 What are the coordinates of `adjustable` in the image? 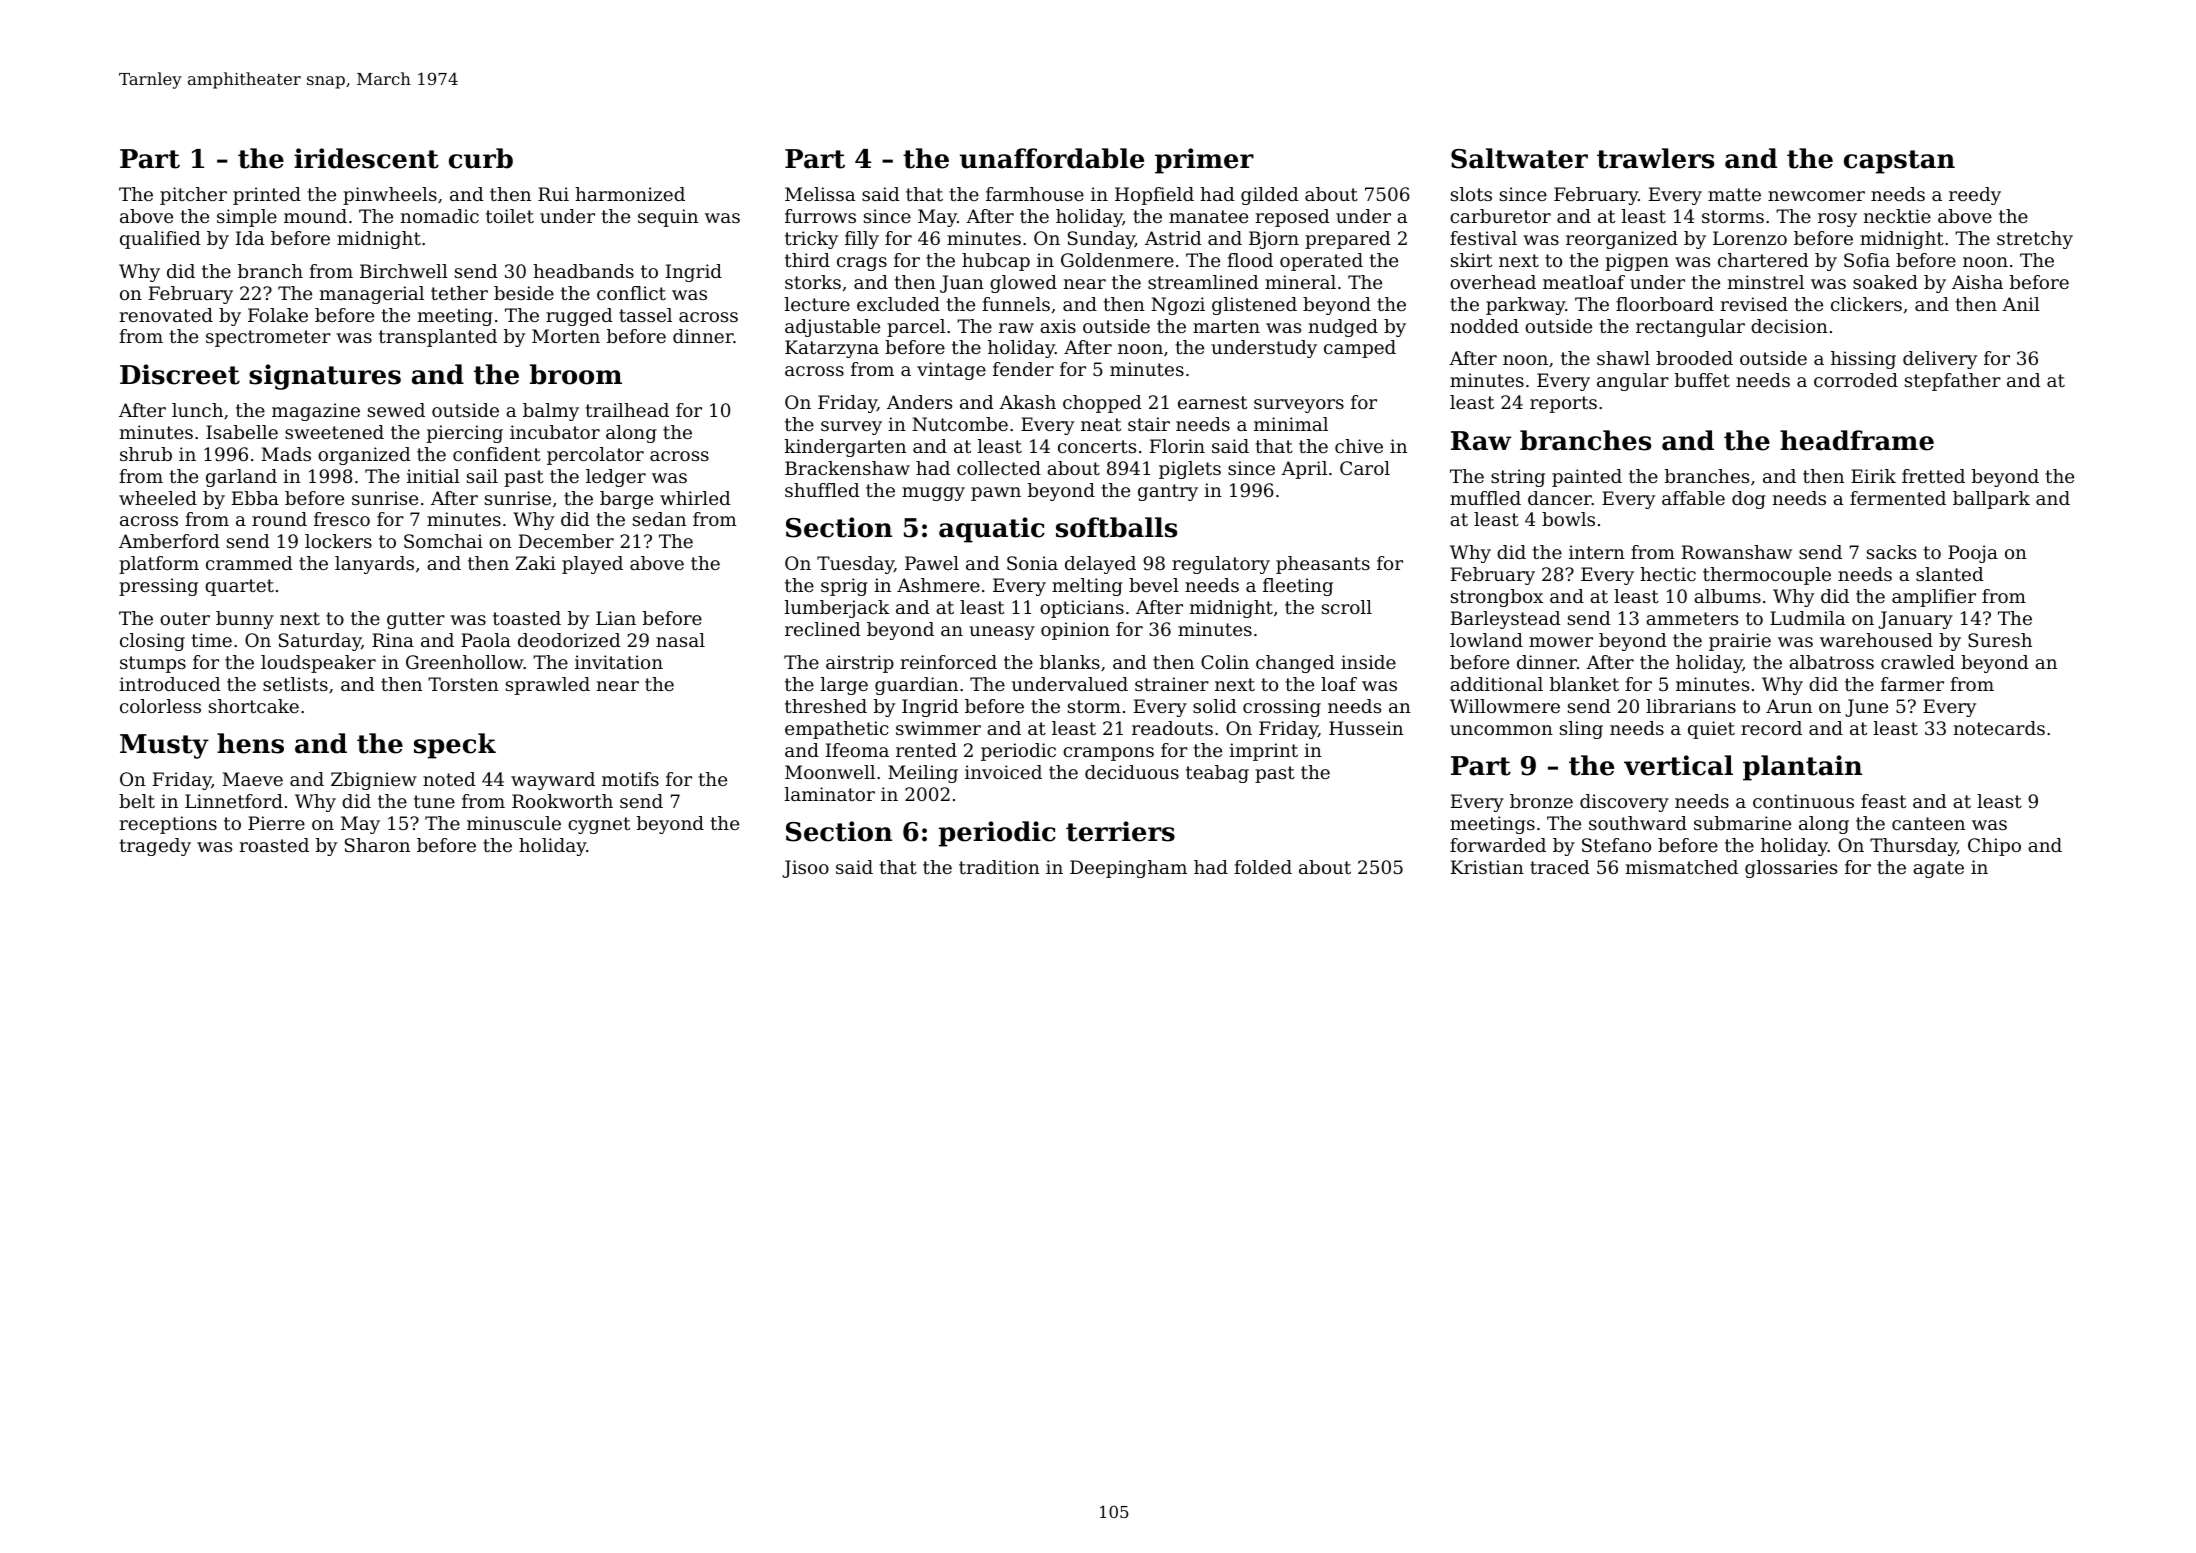 It's located at (832, 328).
